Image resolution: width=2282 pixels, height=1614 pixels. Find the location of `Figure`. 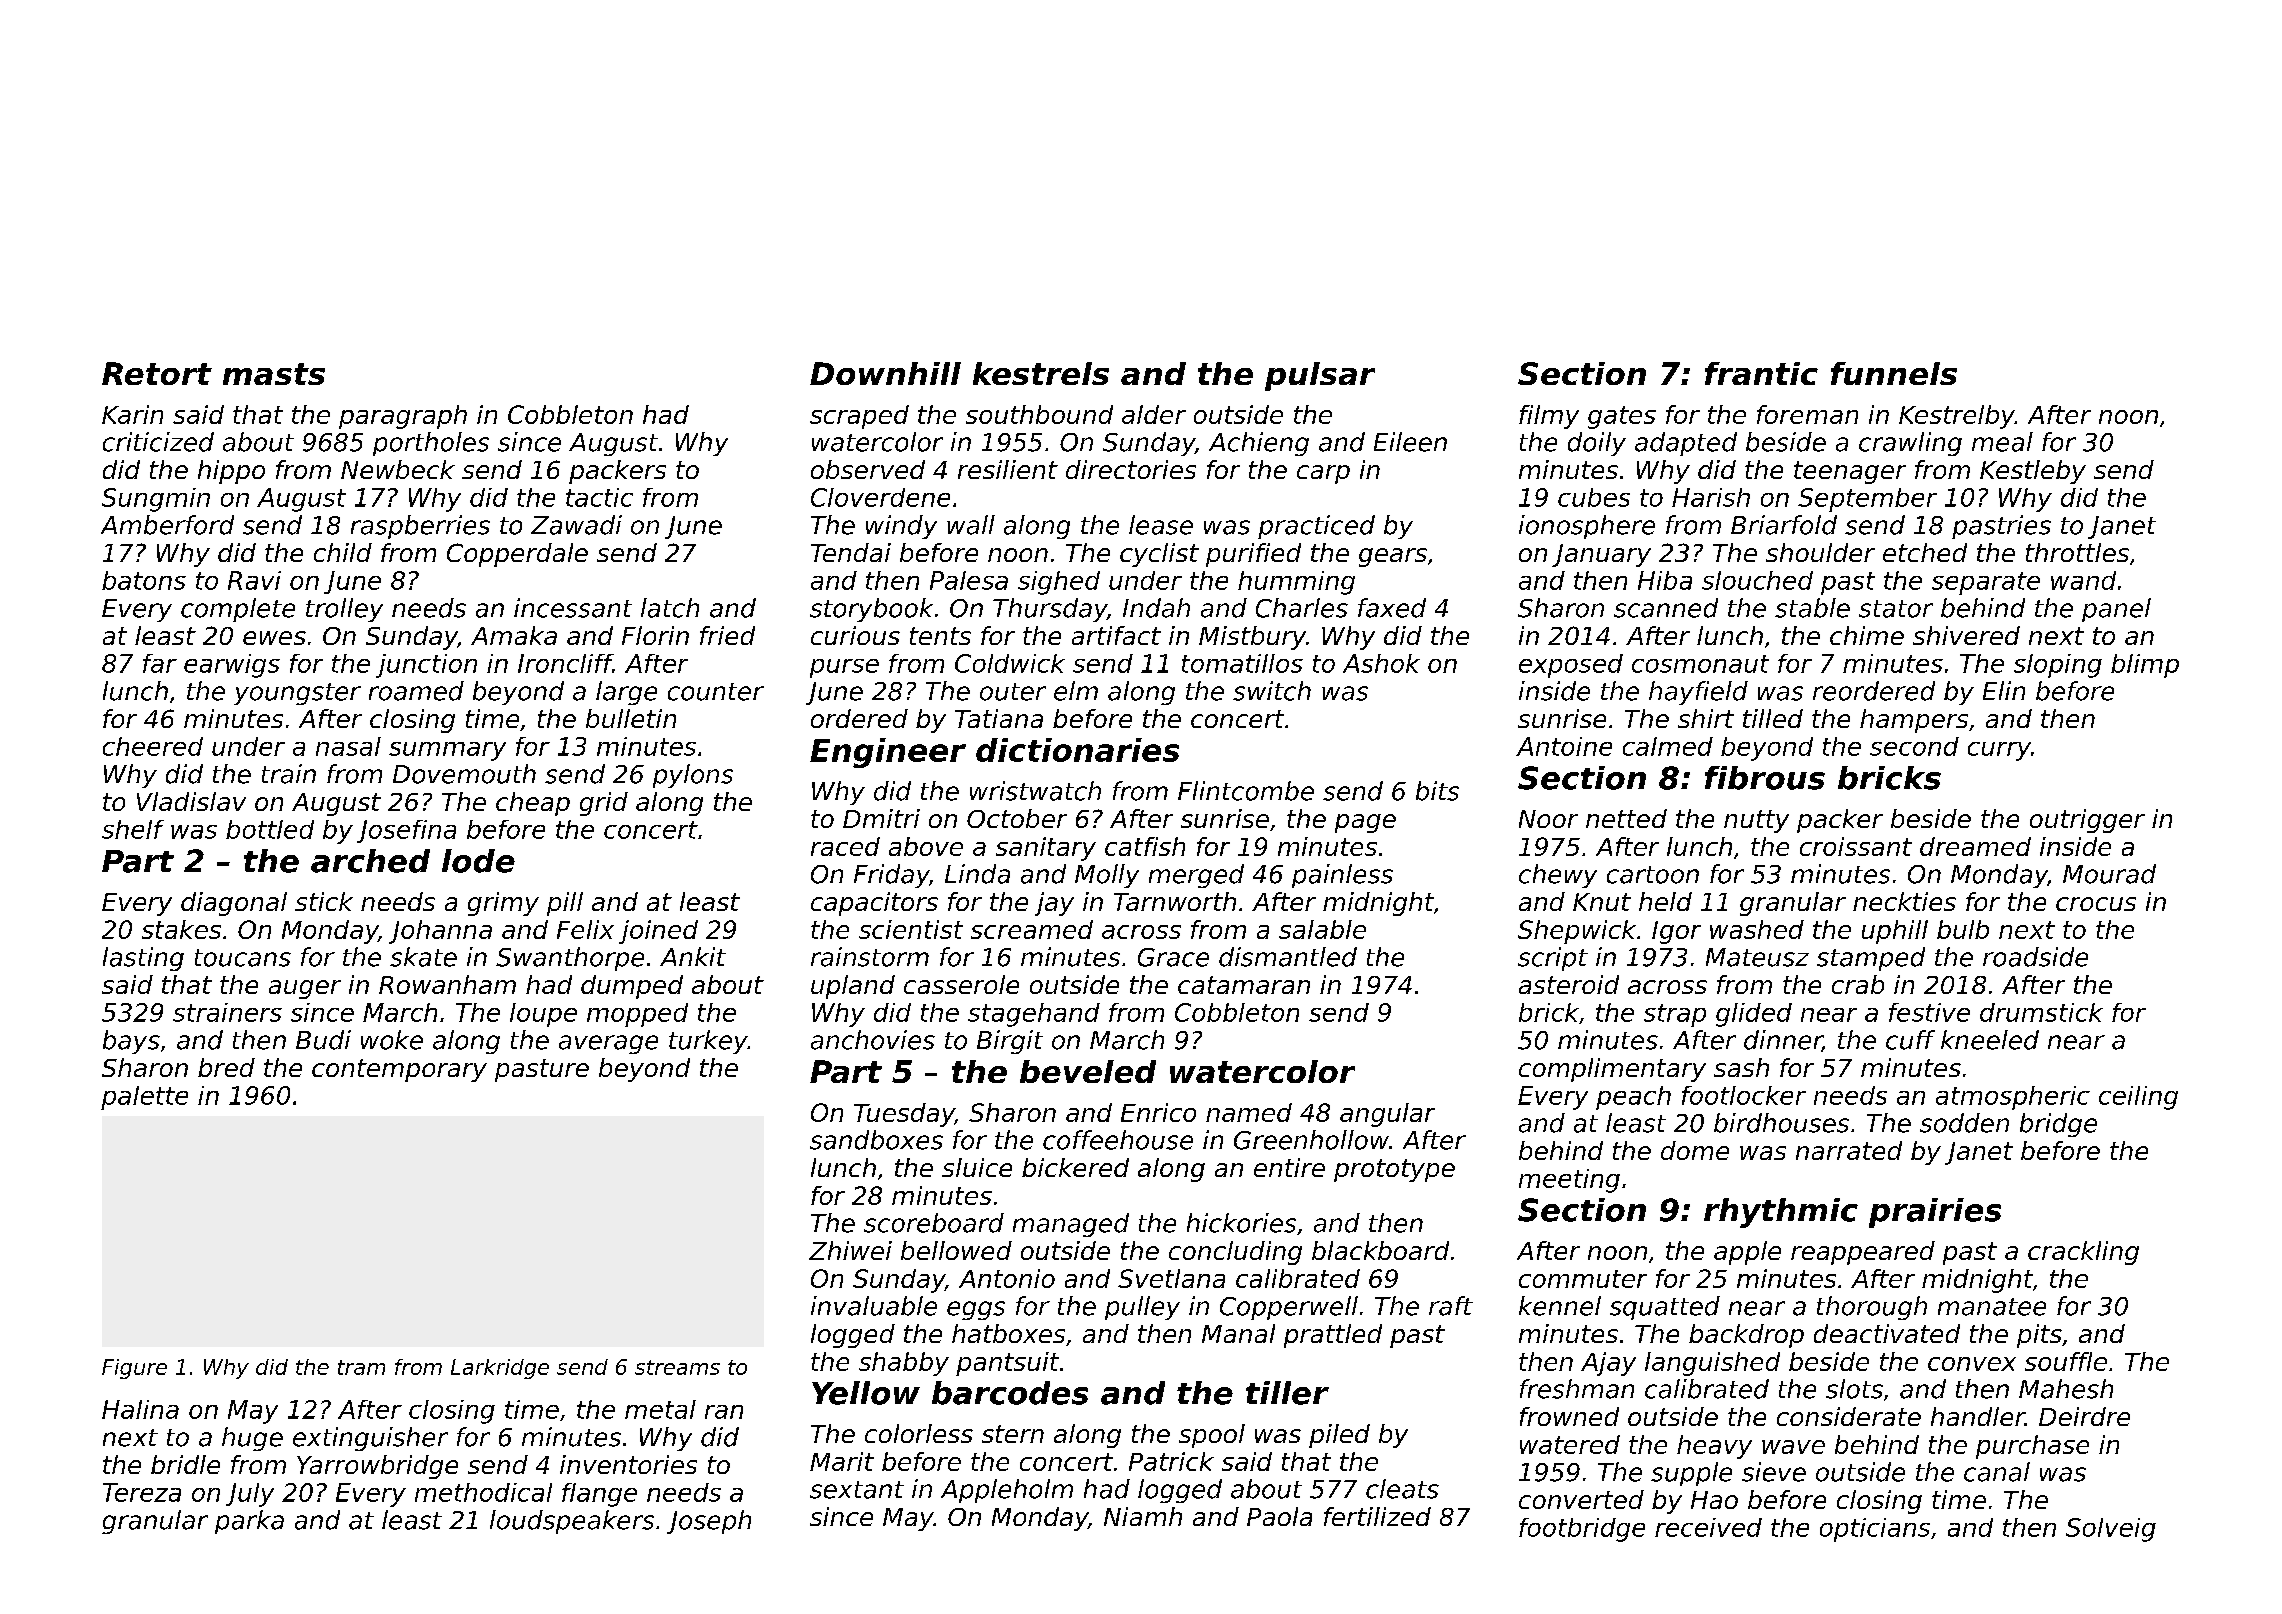

Figure is located at coordinates (134, 1369).
